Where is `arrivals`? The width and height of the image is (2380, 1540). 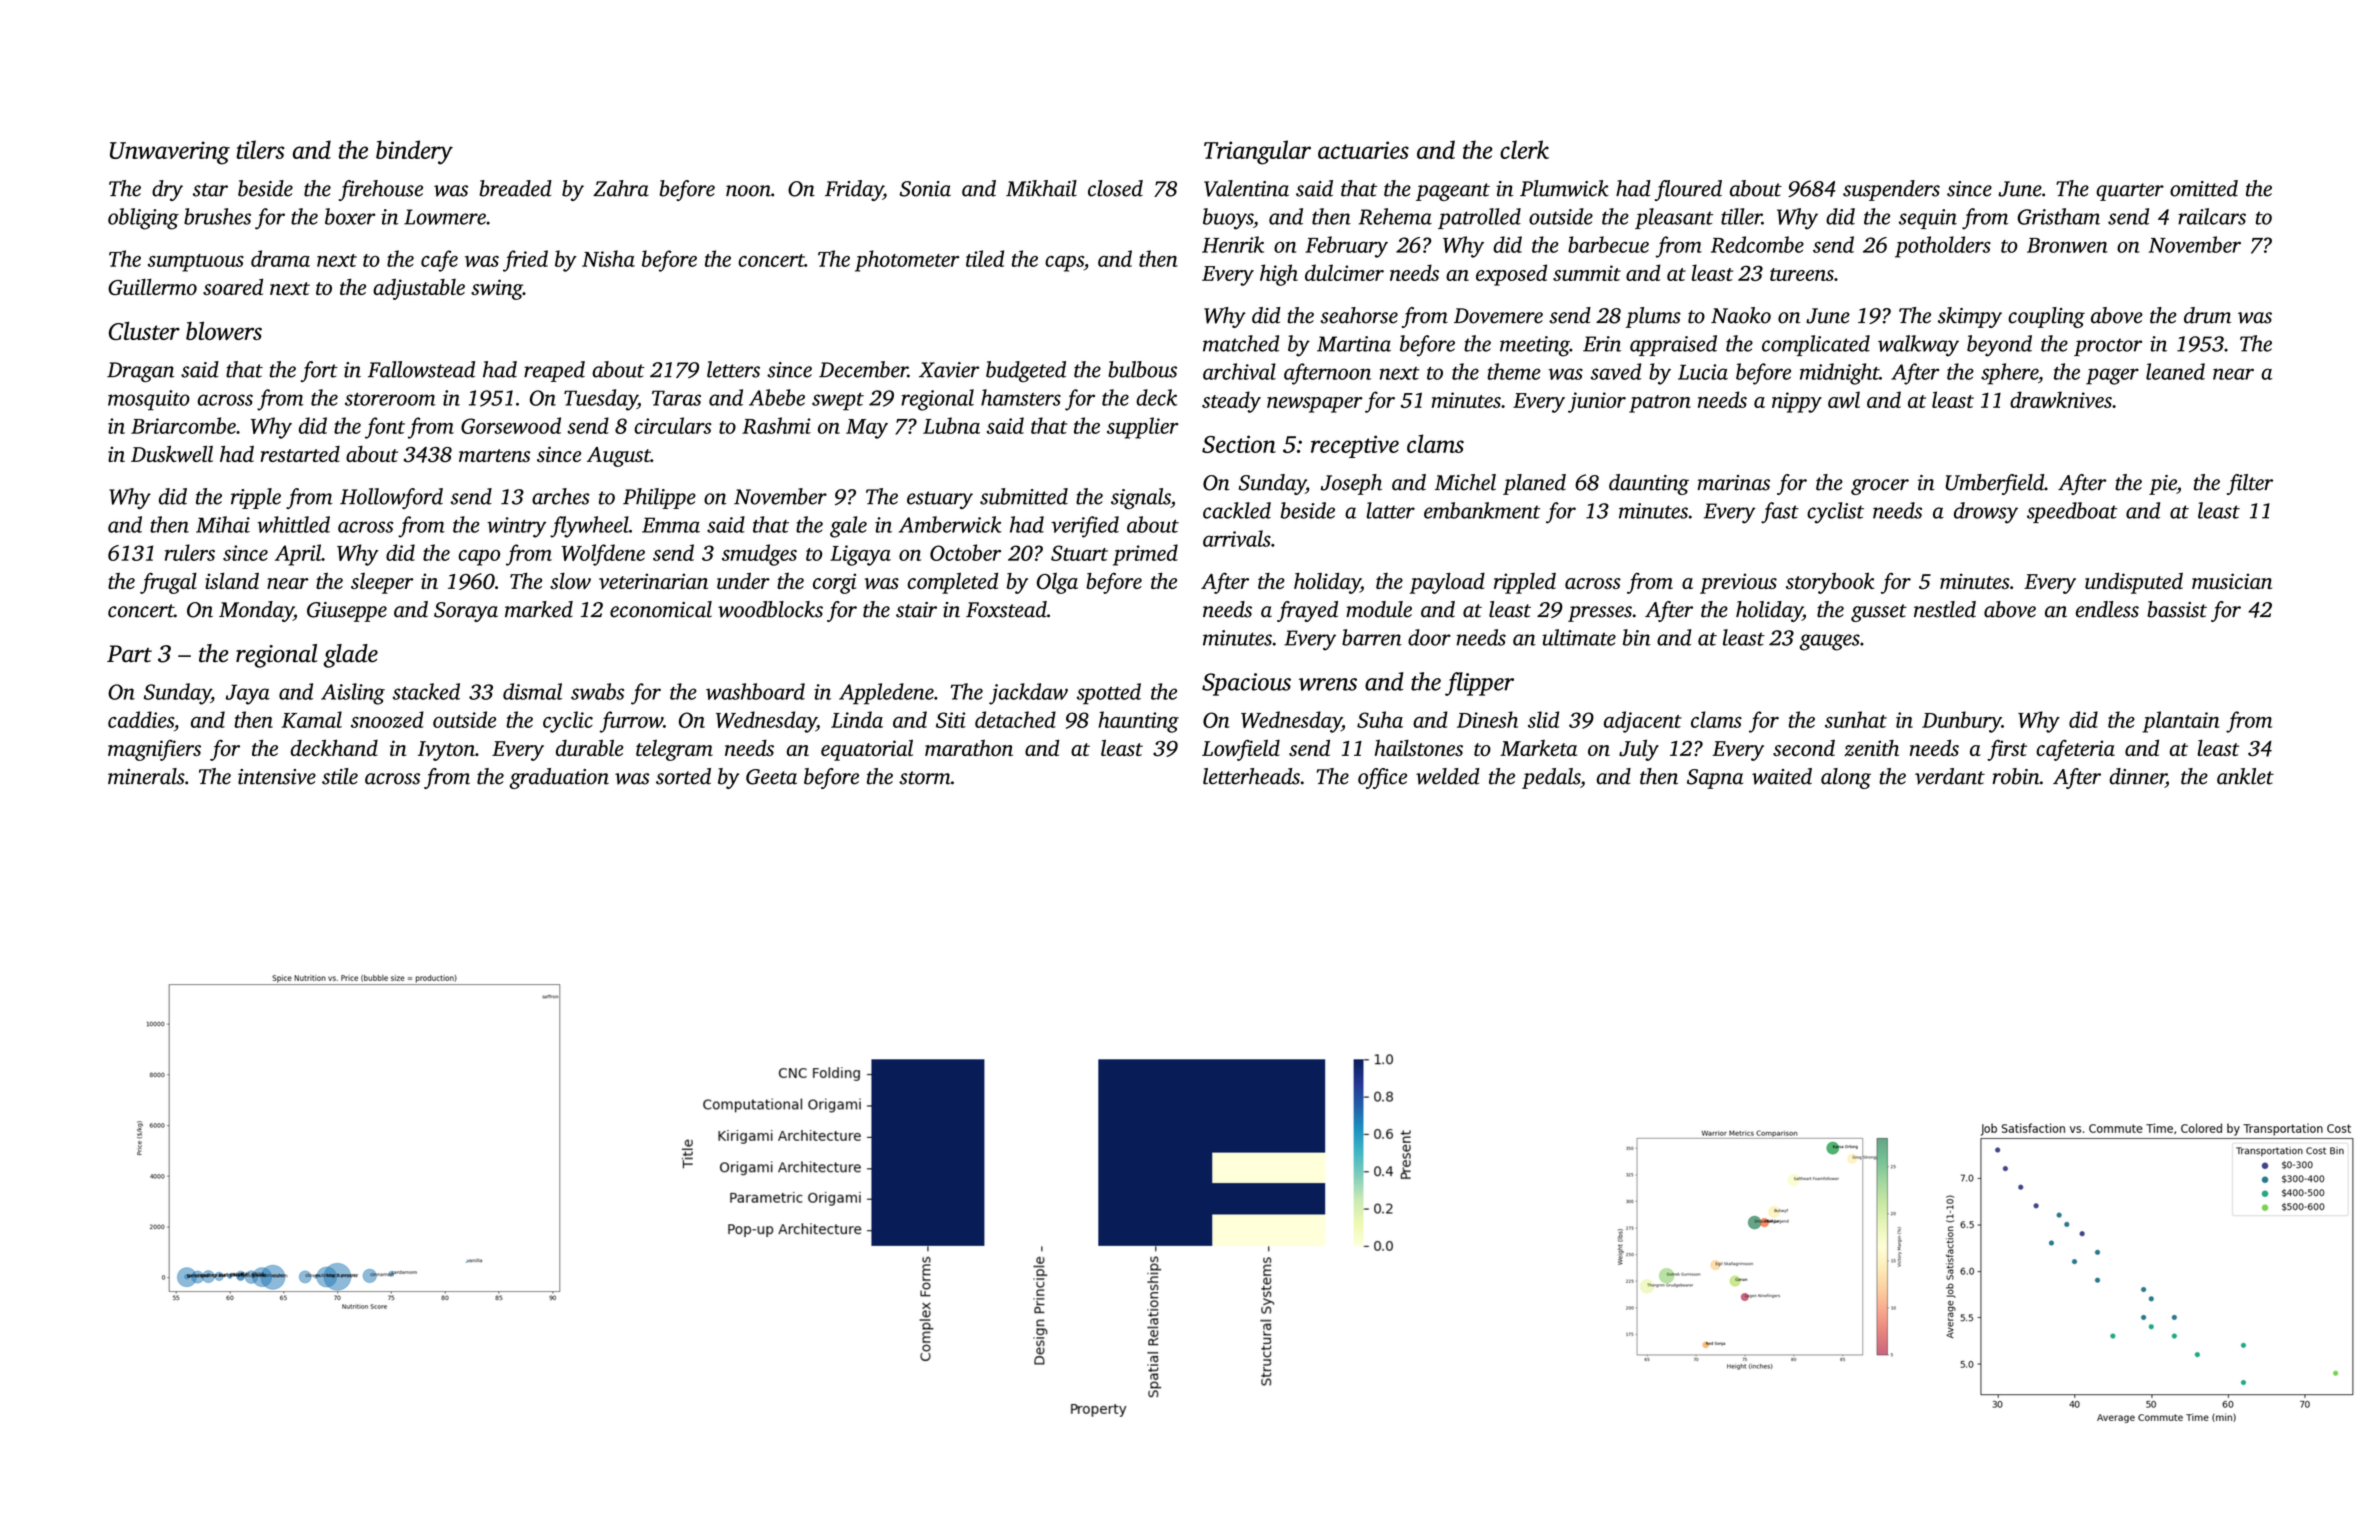
arrivals is located at coordinates (1237, 538).
